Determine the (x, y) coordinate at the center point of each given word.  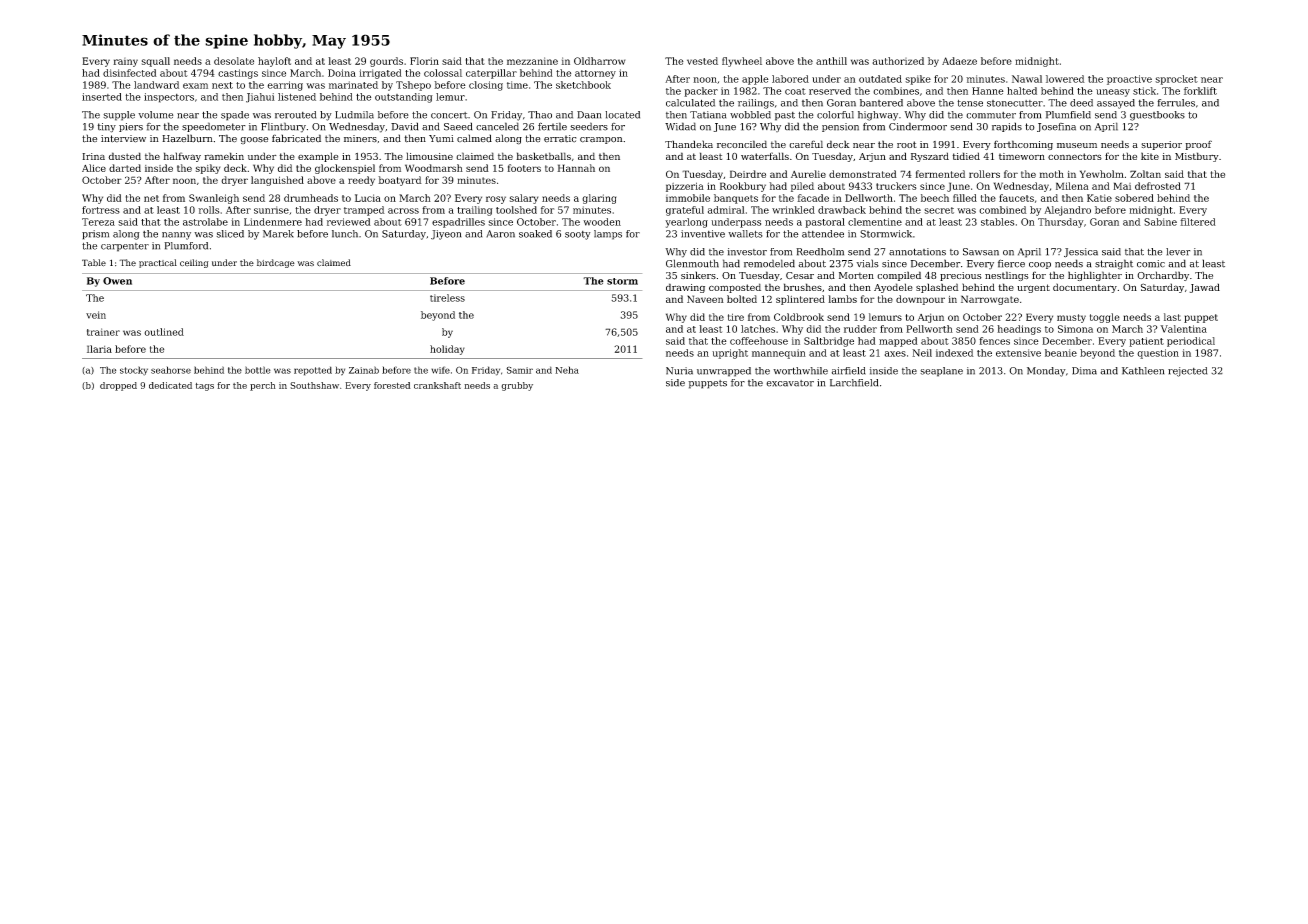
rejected (1187, 372)
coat (795, 91)
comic (1151, 264)
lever (1178, 252)
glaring (599, 199)
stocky (134, 371)
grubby (517, 386)
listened (297, 97)
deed (1081, 103)
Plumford (186, 246)
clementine (875, 222)
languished (277, 181)
